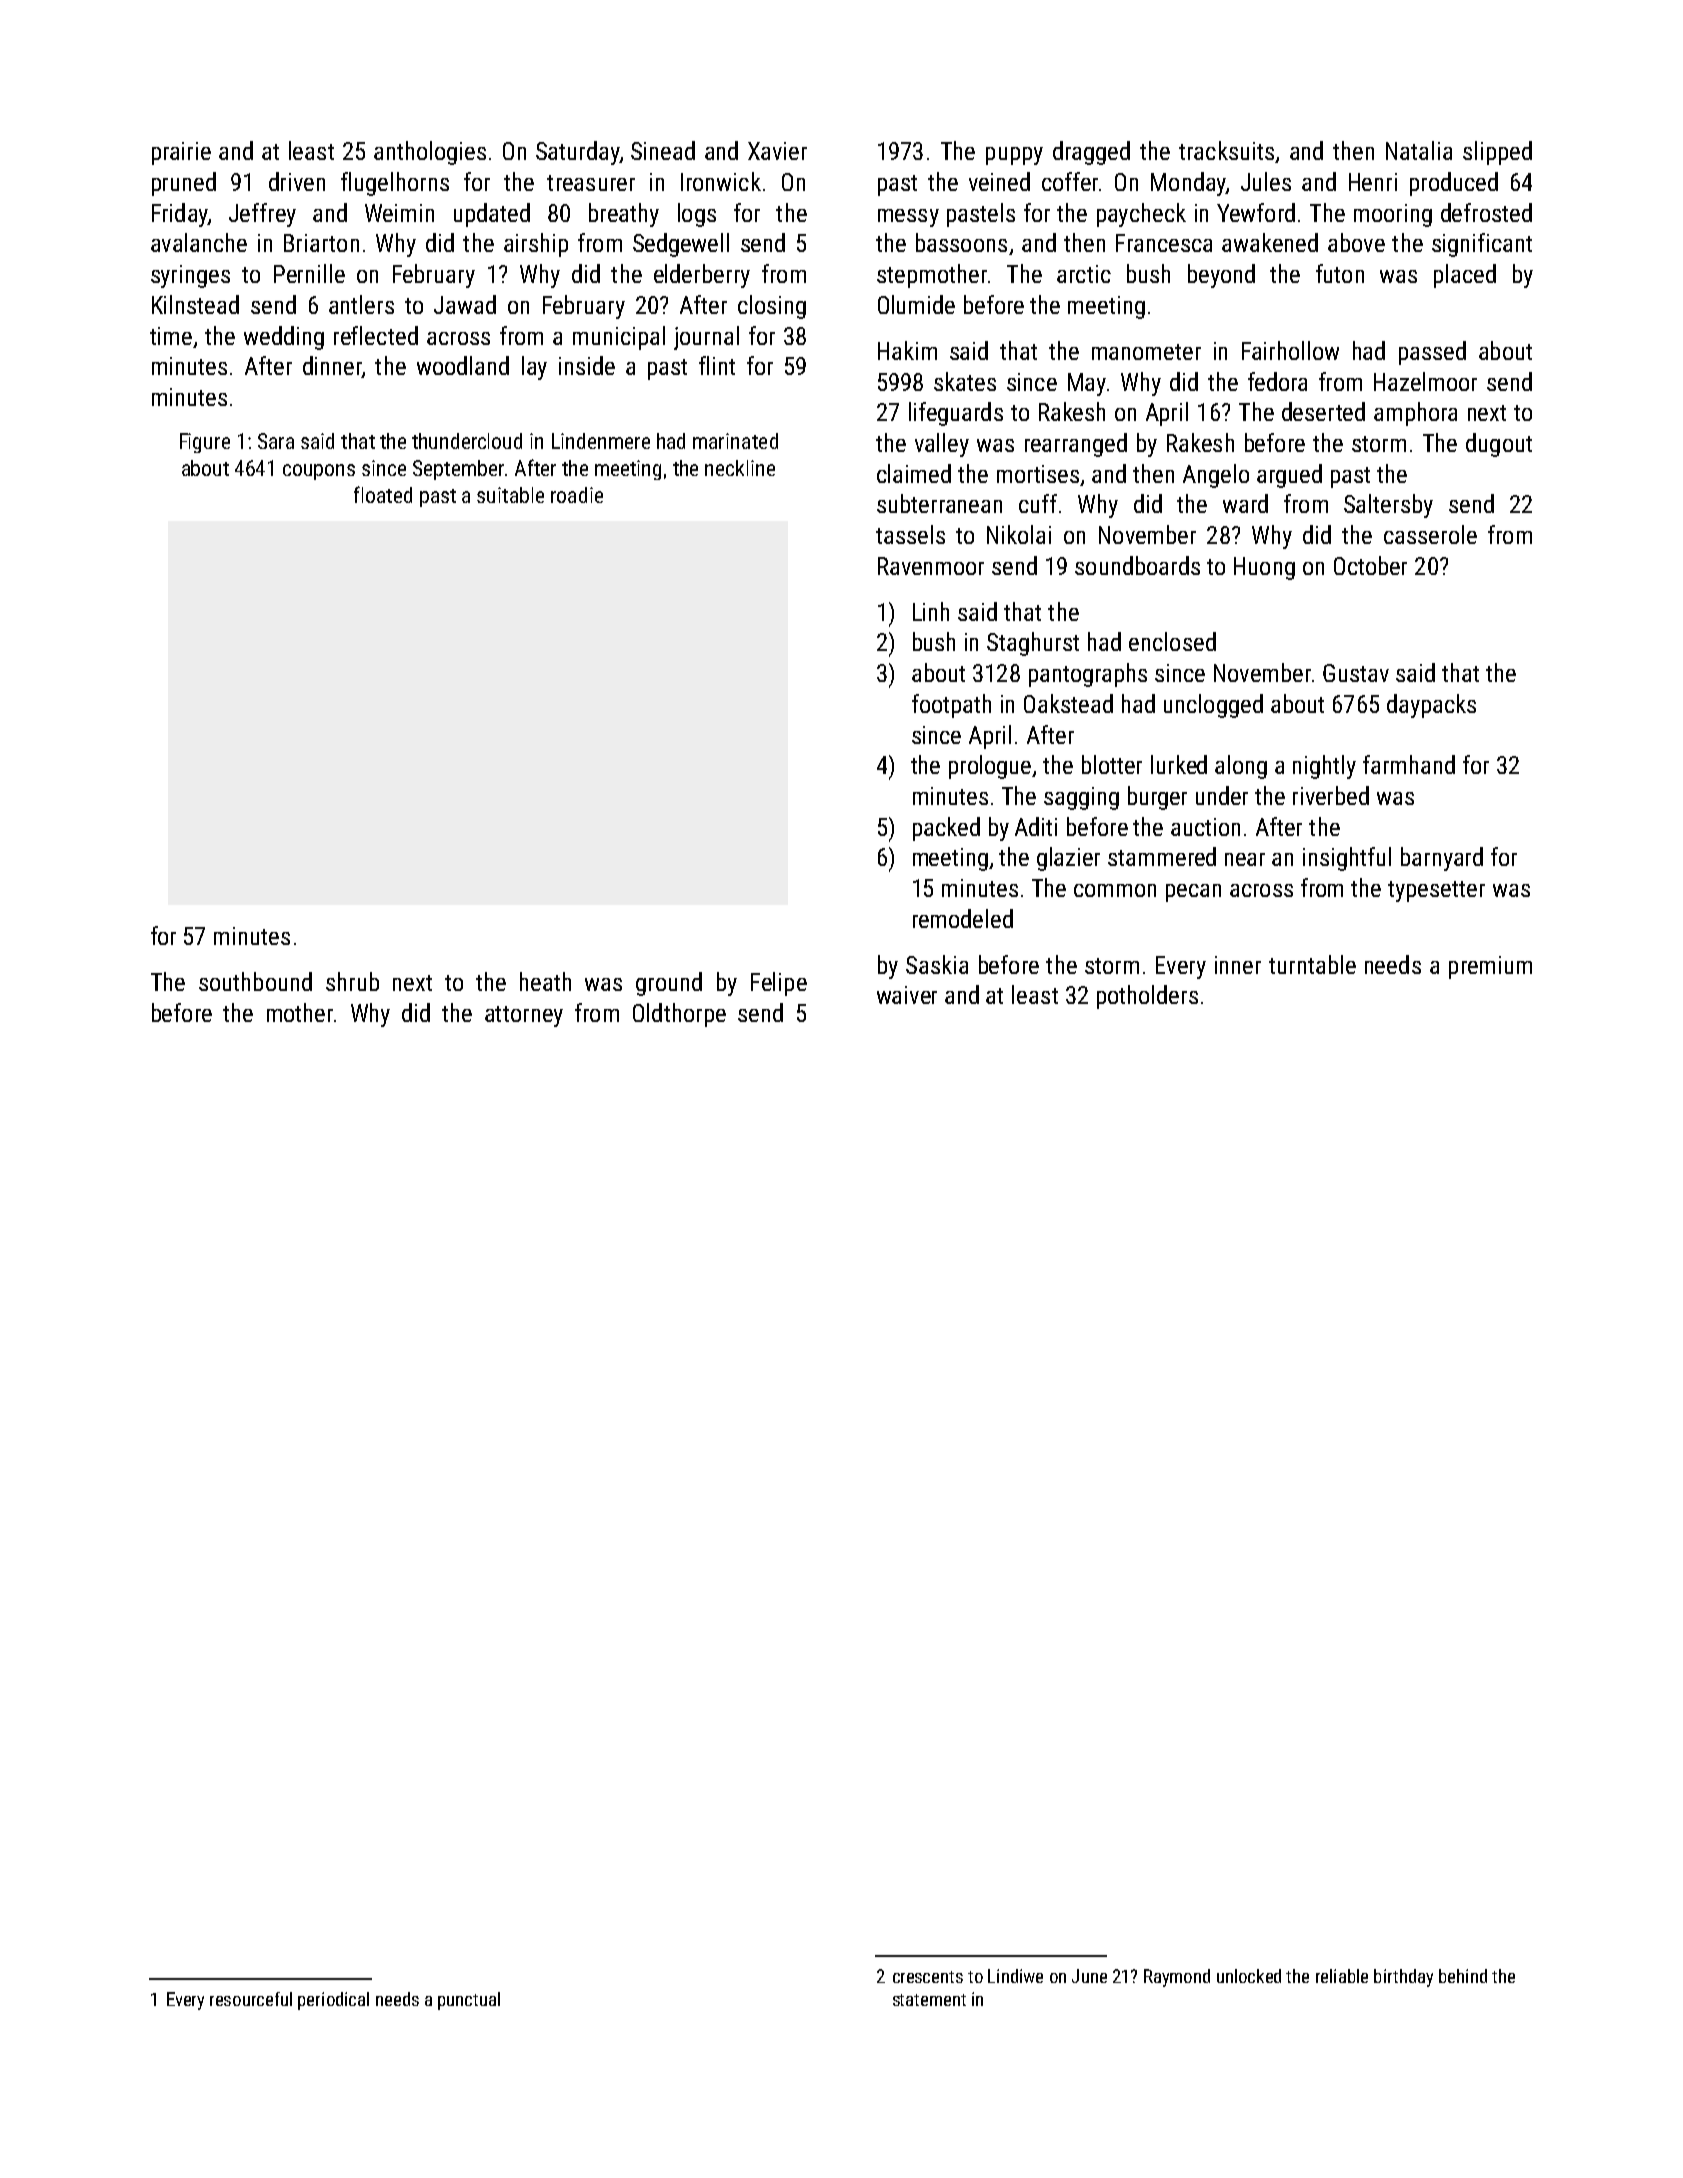 The image size is (1683, 2178). What do you see at coordinates (1089, 1976) in the screenshot?
I see `June` at bounding box center [1089, 1976].
